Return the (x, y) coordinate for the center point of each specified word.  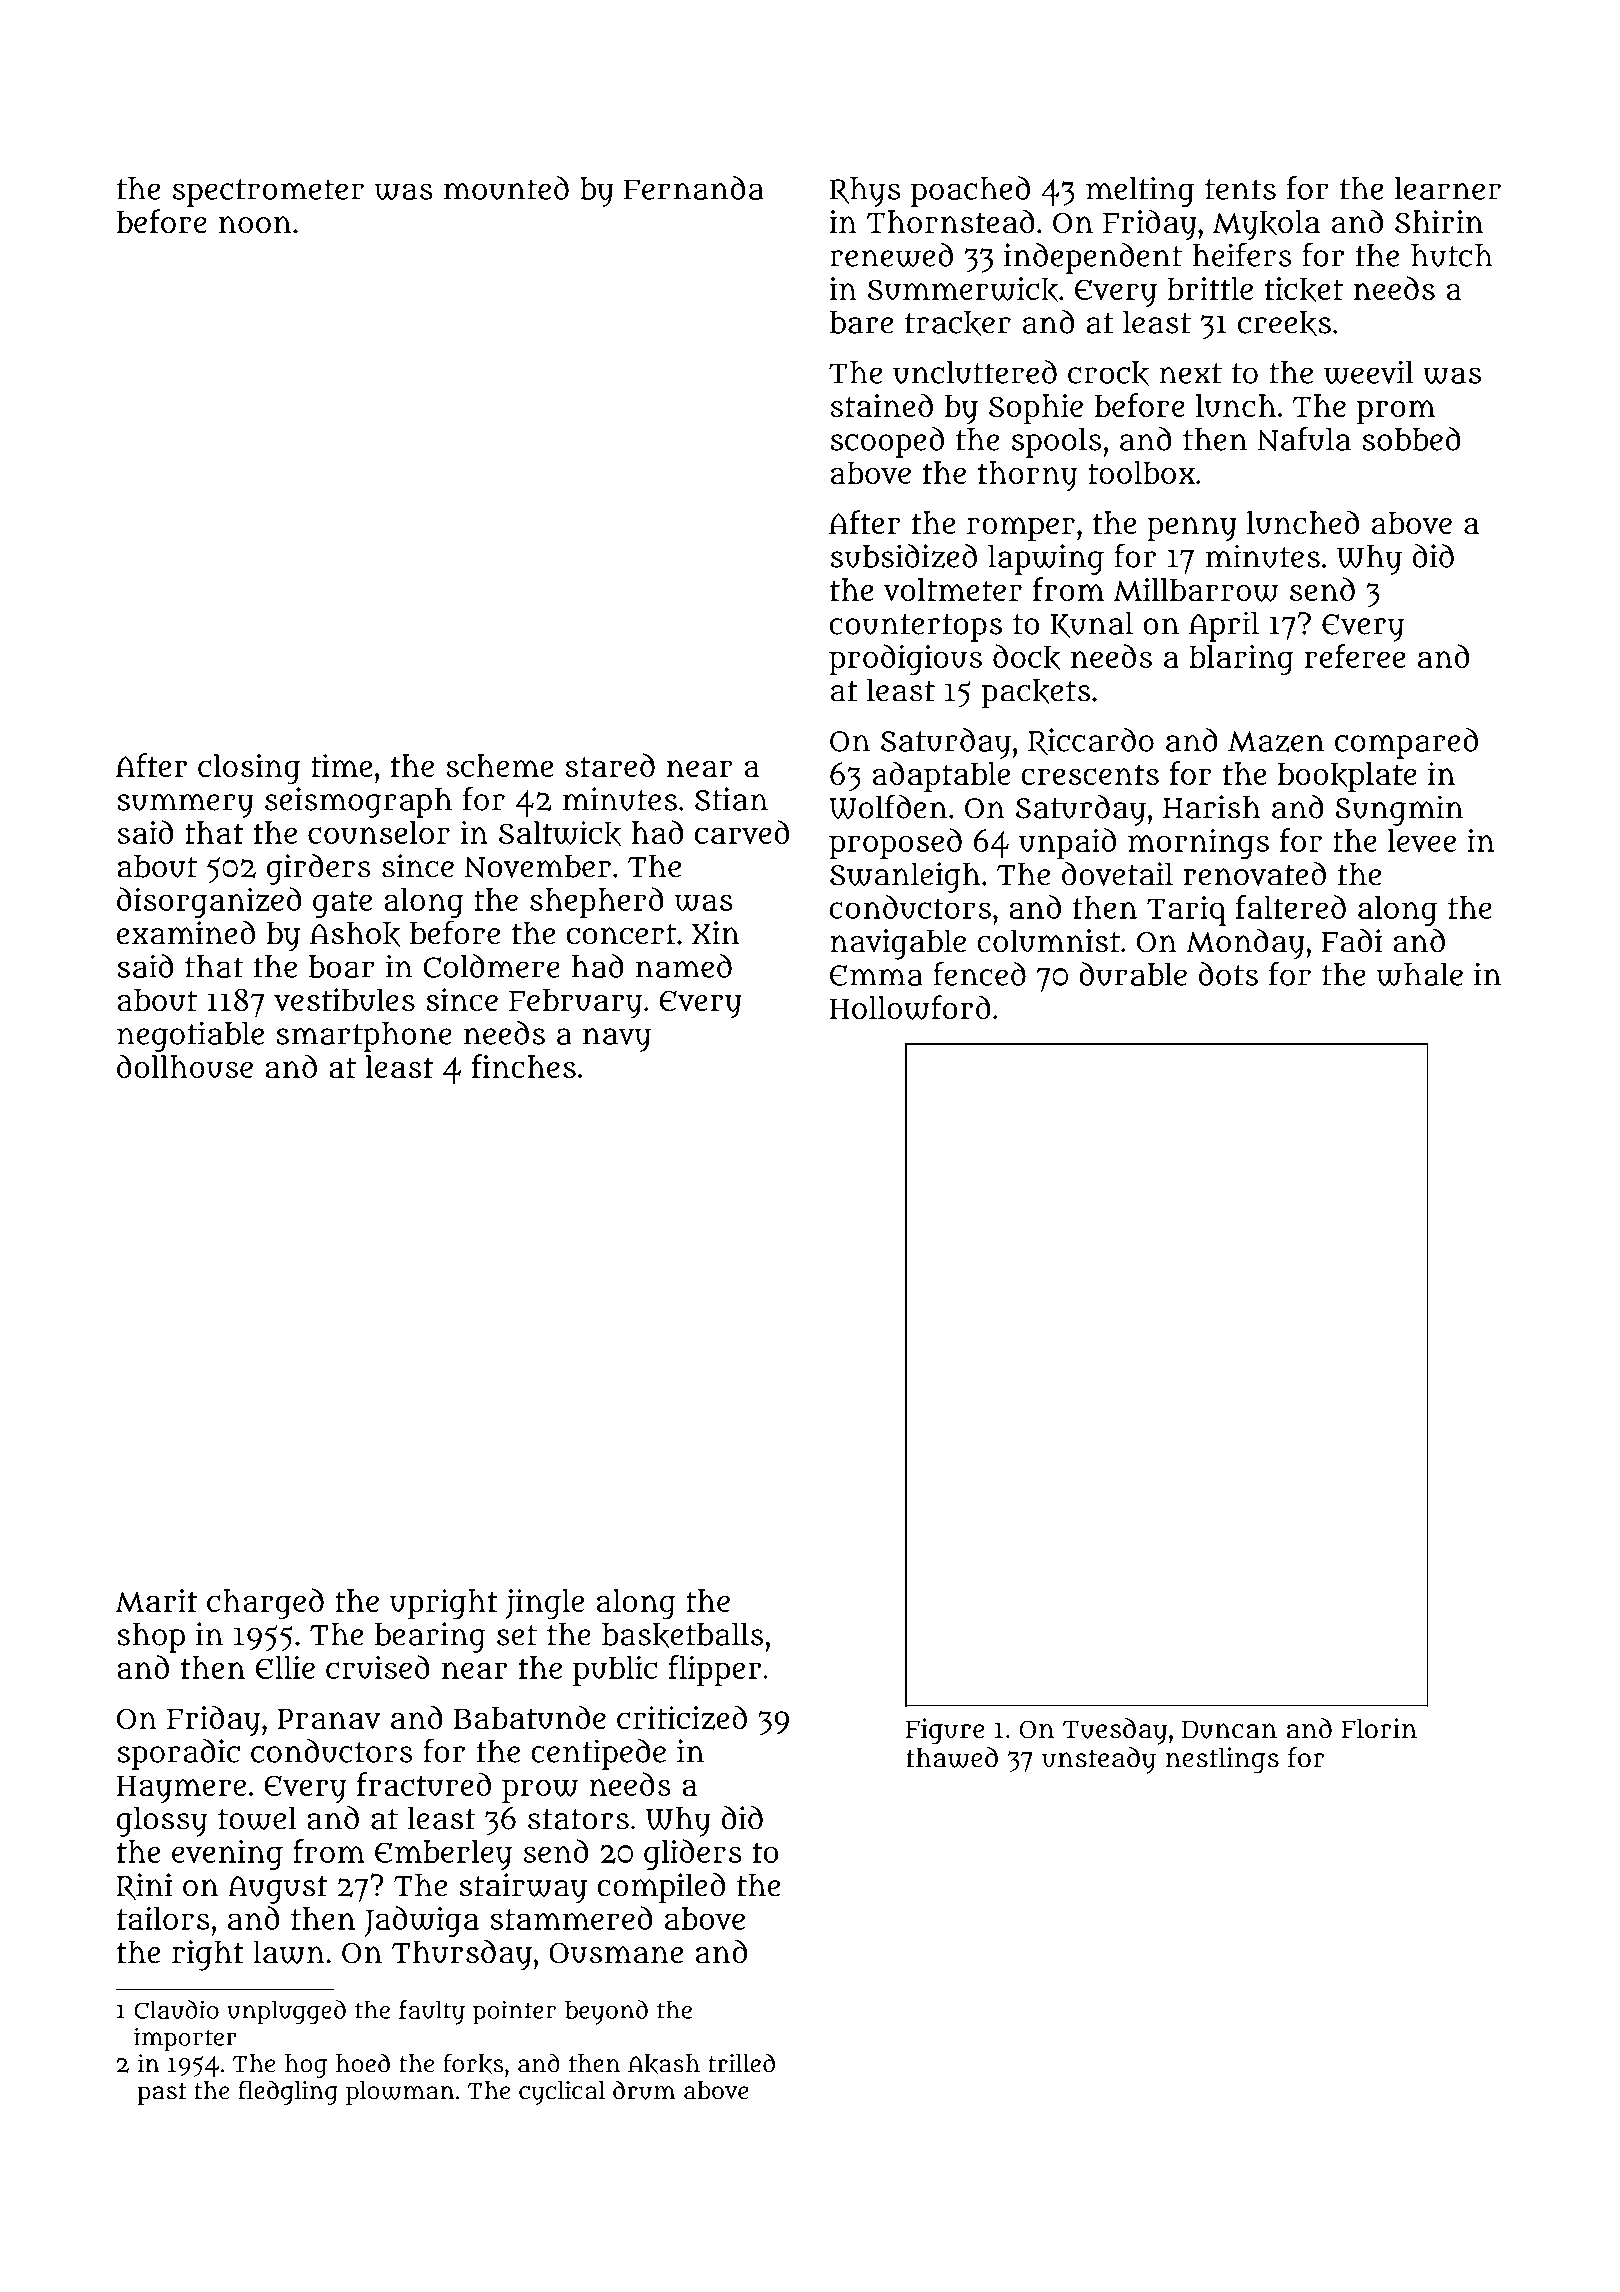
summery (185, 805)
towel (257, 1818)
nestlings (1222, 1760)
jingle (545, 1604)
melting (1140, 191)
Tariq (1186, 911)
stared (610, 765)
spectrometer (268, 193)
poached (970, 191)
